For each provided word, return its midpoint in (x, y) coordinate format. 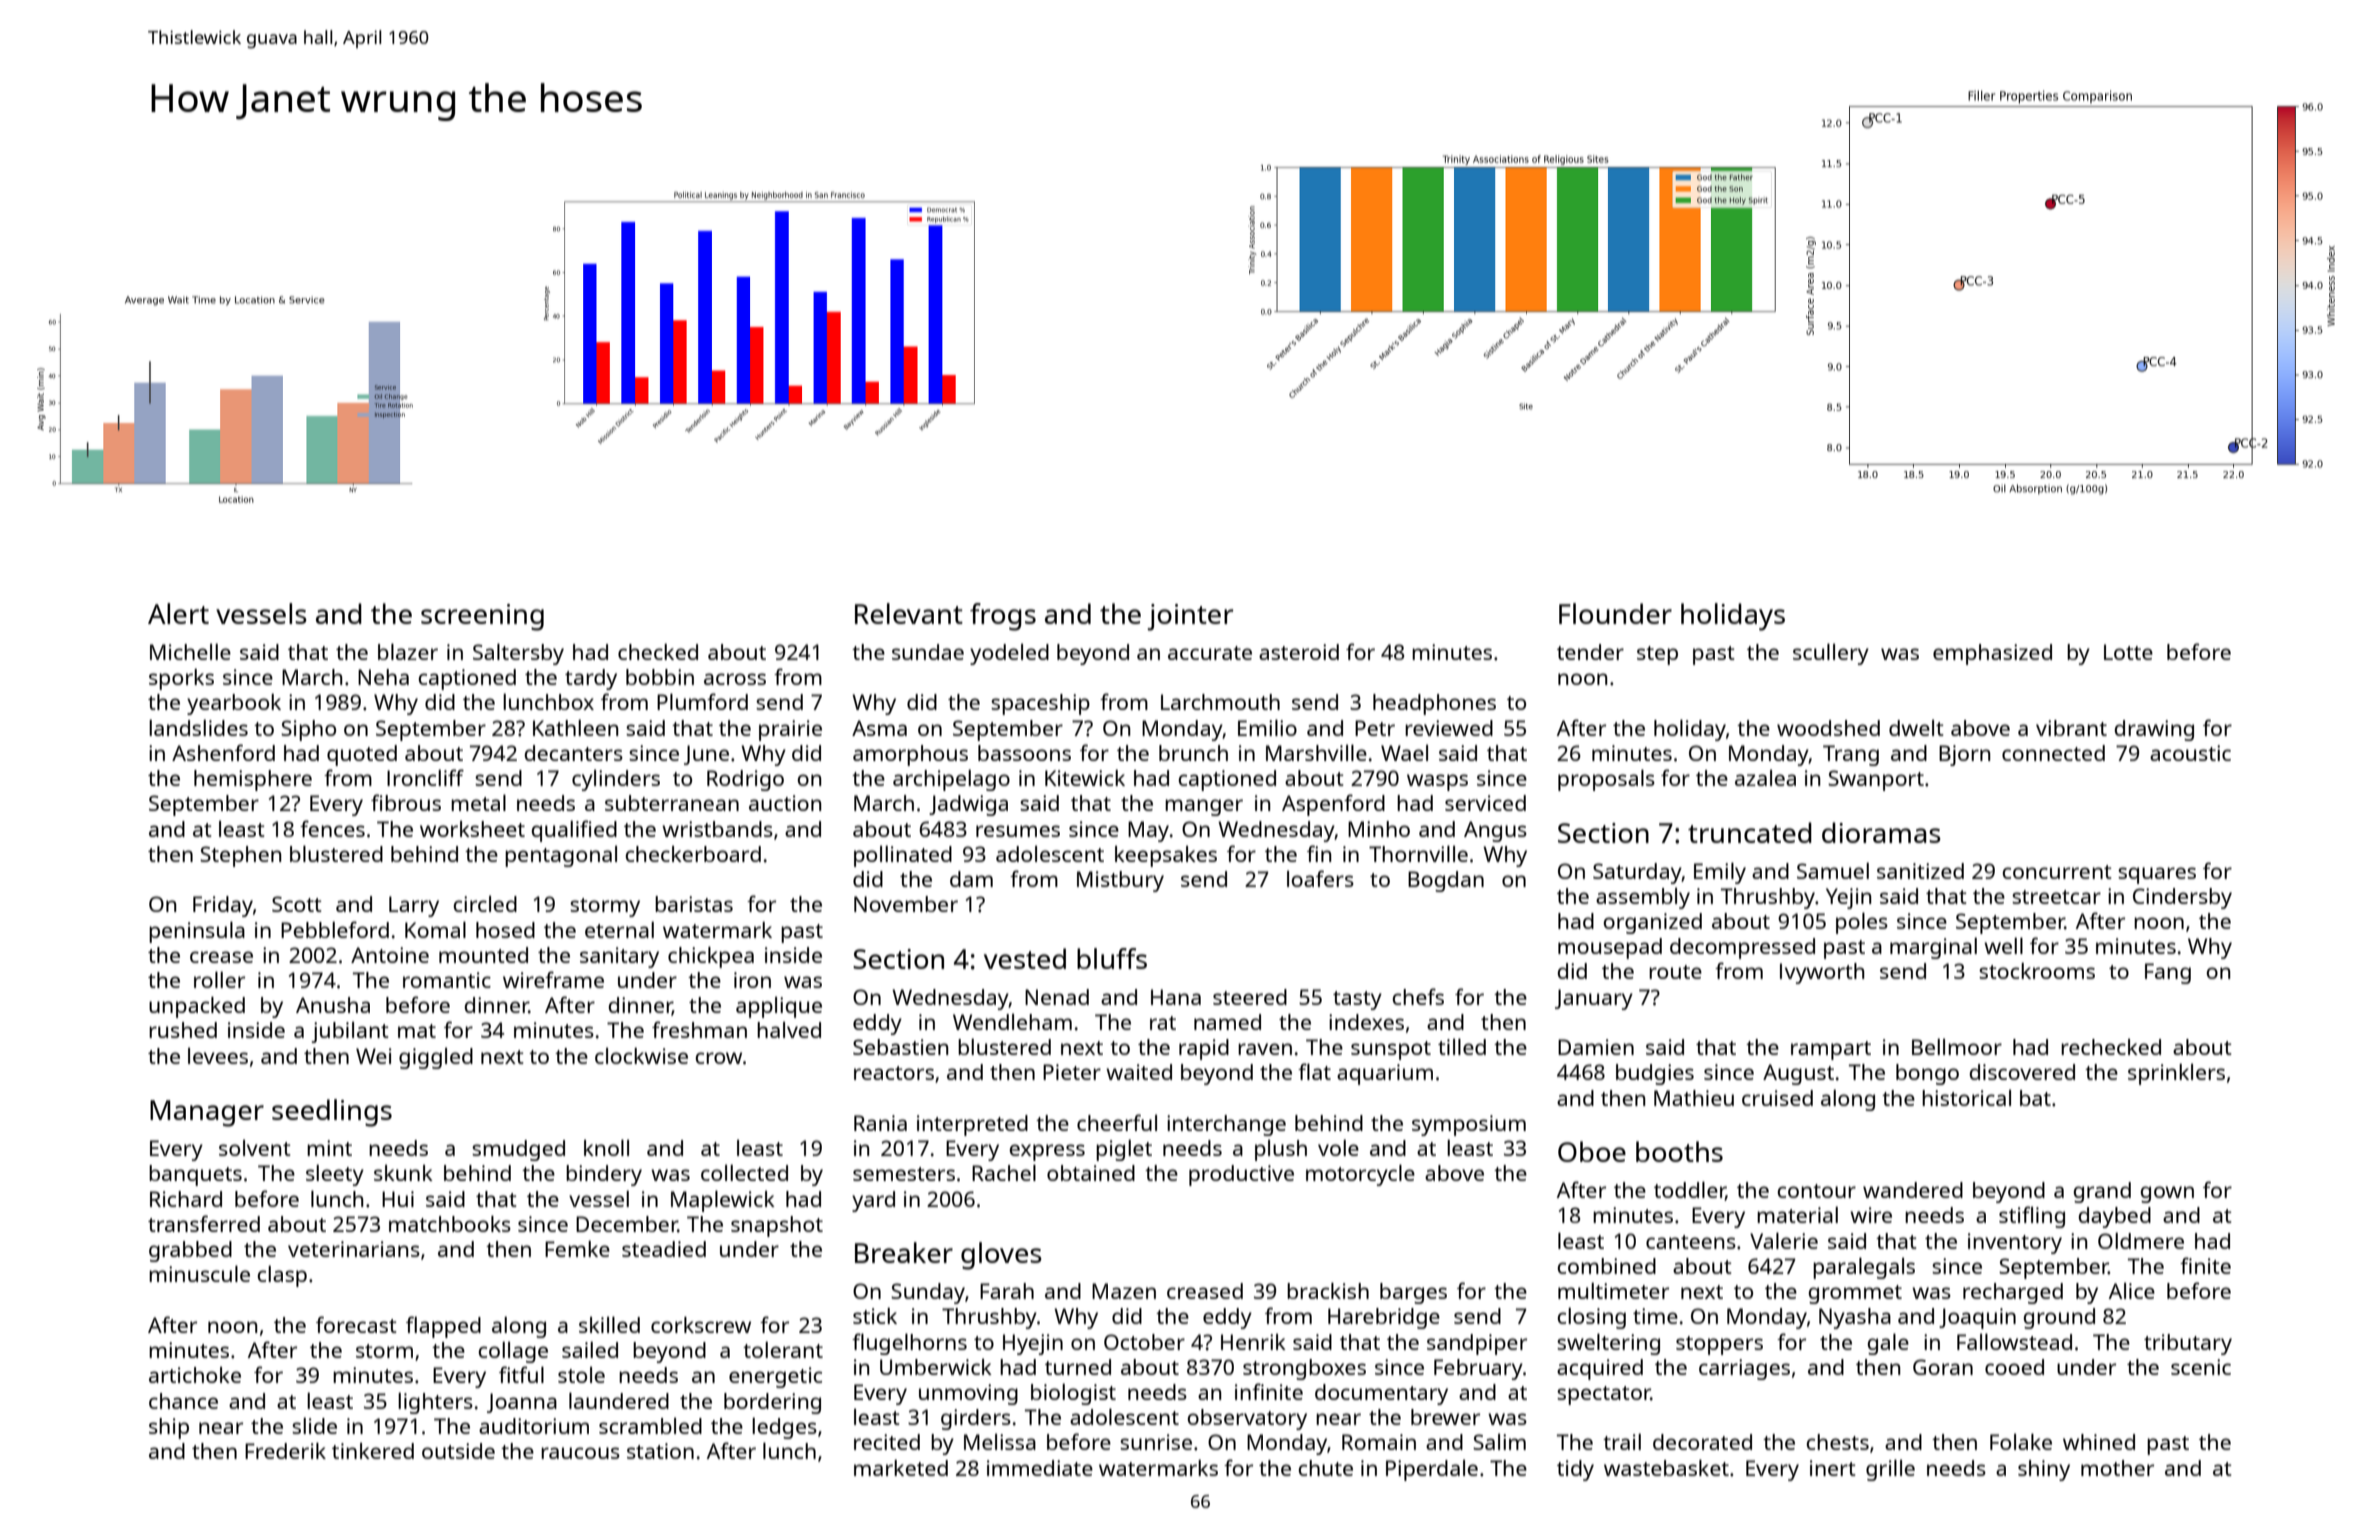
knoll (606, 1147)
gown (2167, 1194)
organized (1653, 923)
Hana (1176, 997)
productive (1241, 1175)
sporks (181, 679)
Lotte (2128, 652)
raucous (580, 1453)
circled (485, 903)
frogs (1003, 617)
